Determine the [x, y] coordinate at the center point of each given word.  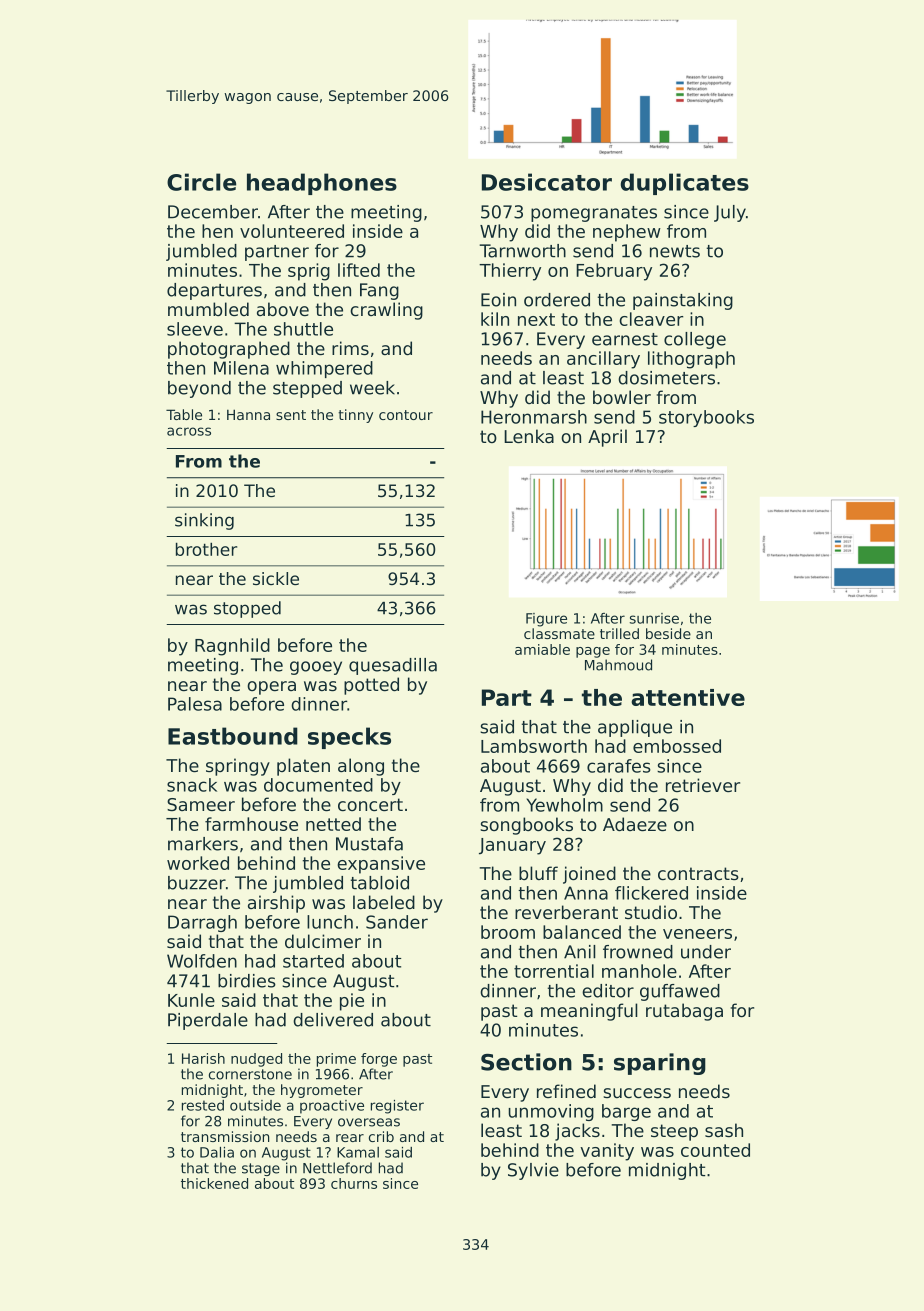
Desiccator [547, 182]
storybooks [706, 418]
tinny [355, 416]
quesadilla [393, 666]
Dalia [217, 1152]
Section [526, 1062]
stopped [247, 609]
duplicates [685, 184]
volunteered [292, 231]
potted [371, 686]
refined [566, 1091]
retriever [703, 785]
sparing [660, 1064]
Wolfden [202, 961]
